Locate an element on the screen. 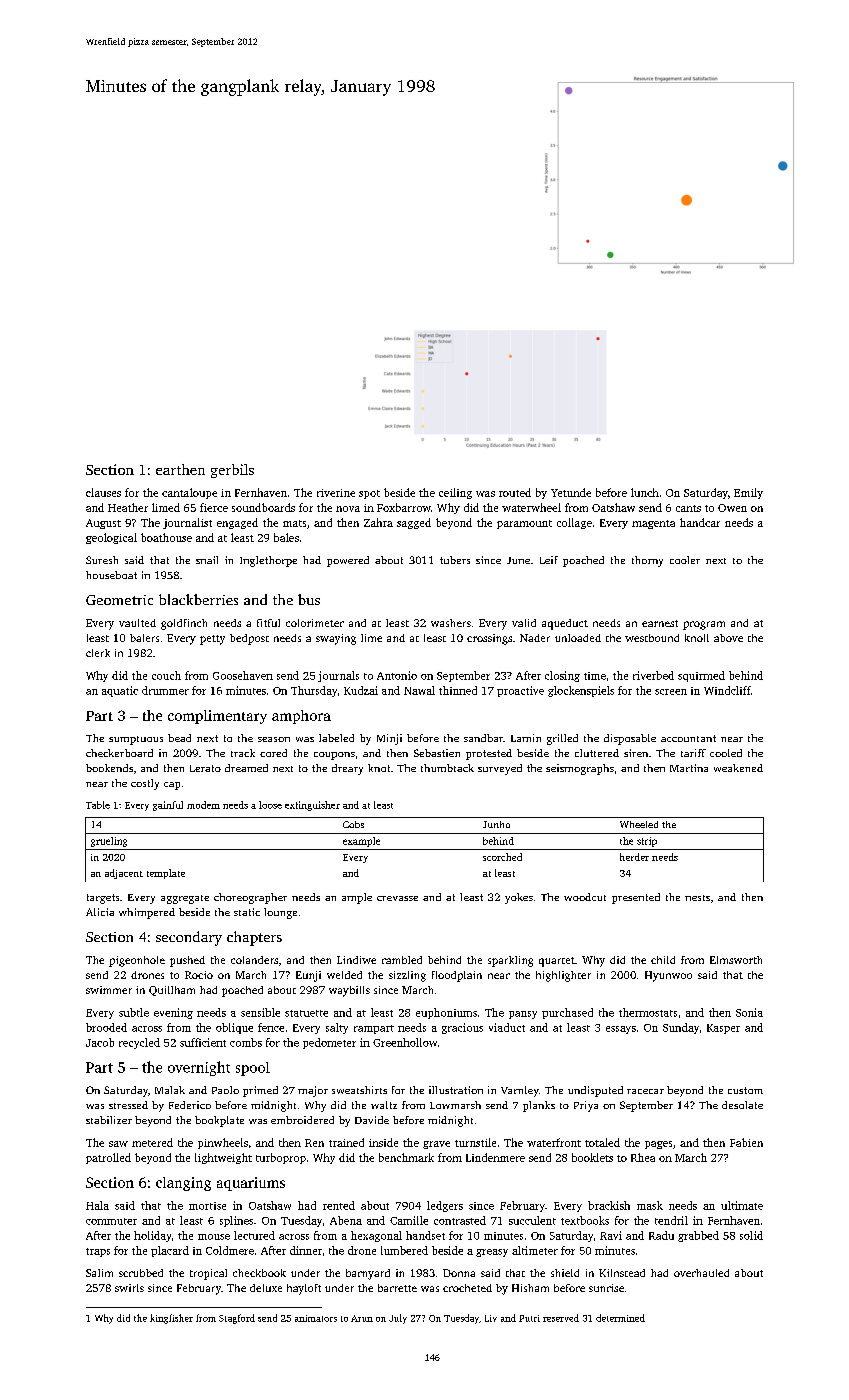 The height and width of the screenshot is (1400, 849). ceiling is located at coordinates (455, 493).
